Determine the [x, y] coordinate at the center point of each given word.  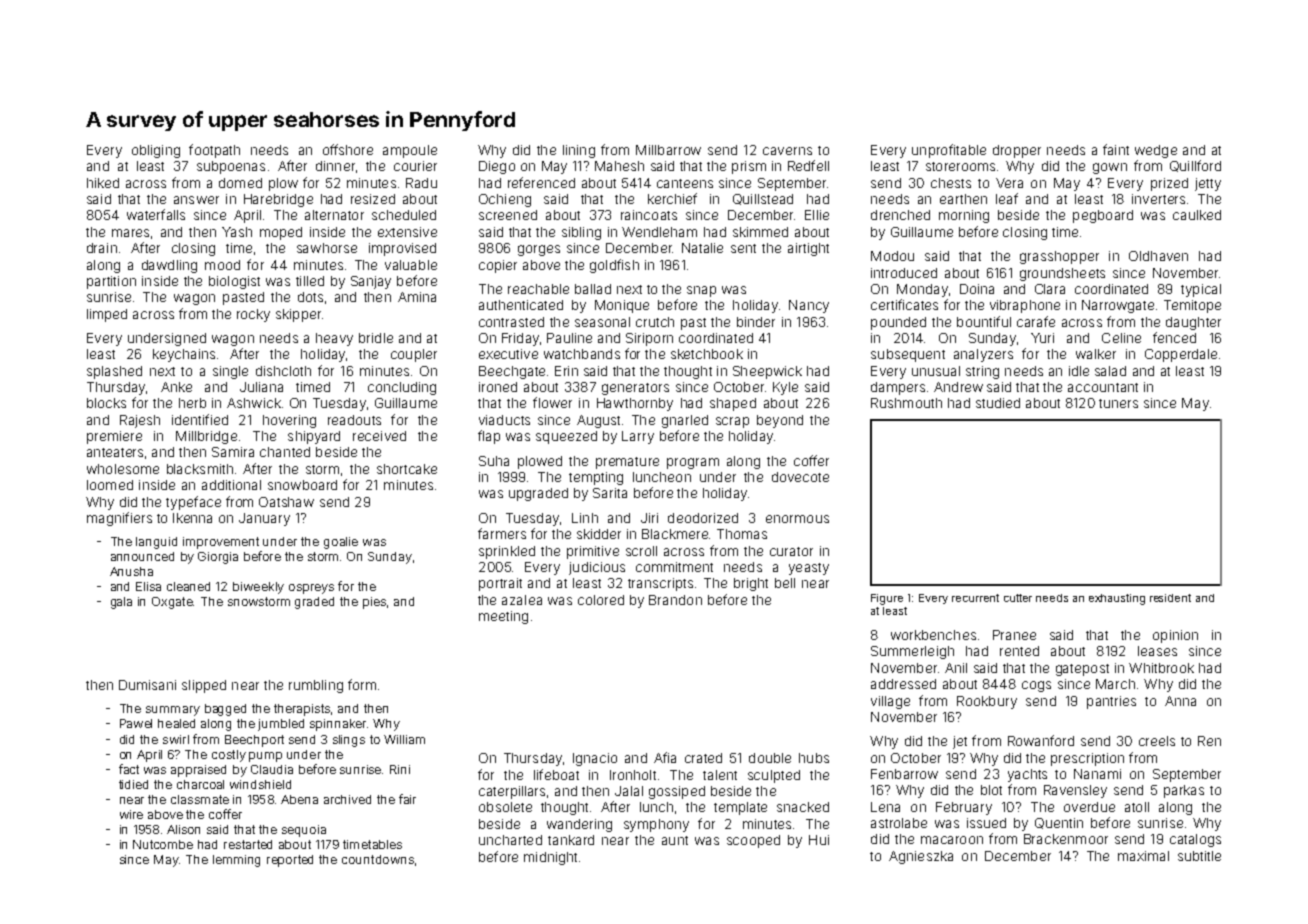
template [740, 808]
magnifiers [119, 519]
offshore [348, 149]
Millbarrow [668, 150]
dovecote [800, 477]
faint [1116, 149]
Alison [183, 829]
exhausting [1117, 599]
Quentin [1059, 823]
